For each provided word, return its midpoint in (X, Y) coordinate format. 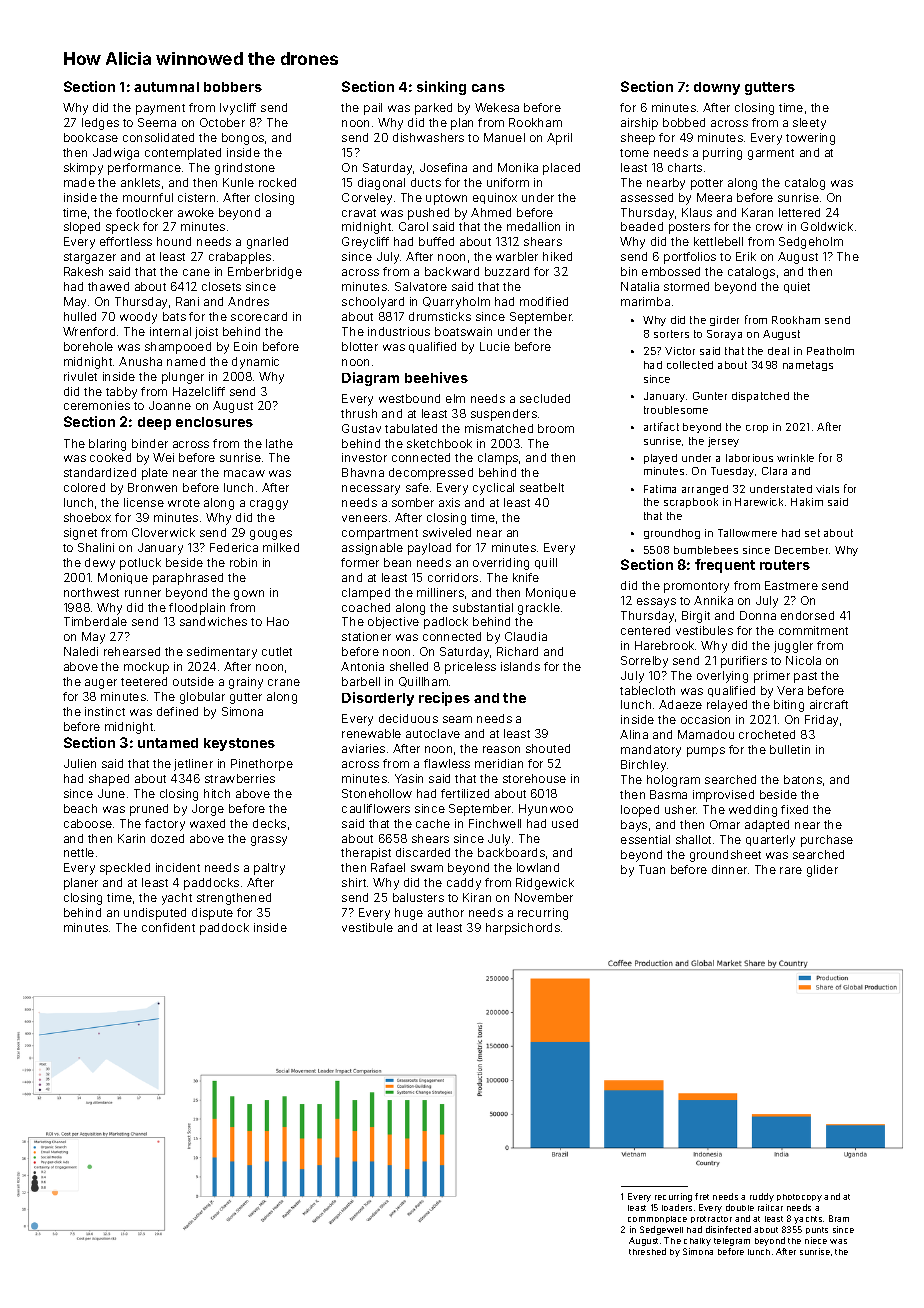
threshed (647, 1251)
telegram (732, 1242)
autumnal (166, 87)
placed (561, 169)
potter (707, 184)
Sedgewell (661, 1230)
